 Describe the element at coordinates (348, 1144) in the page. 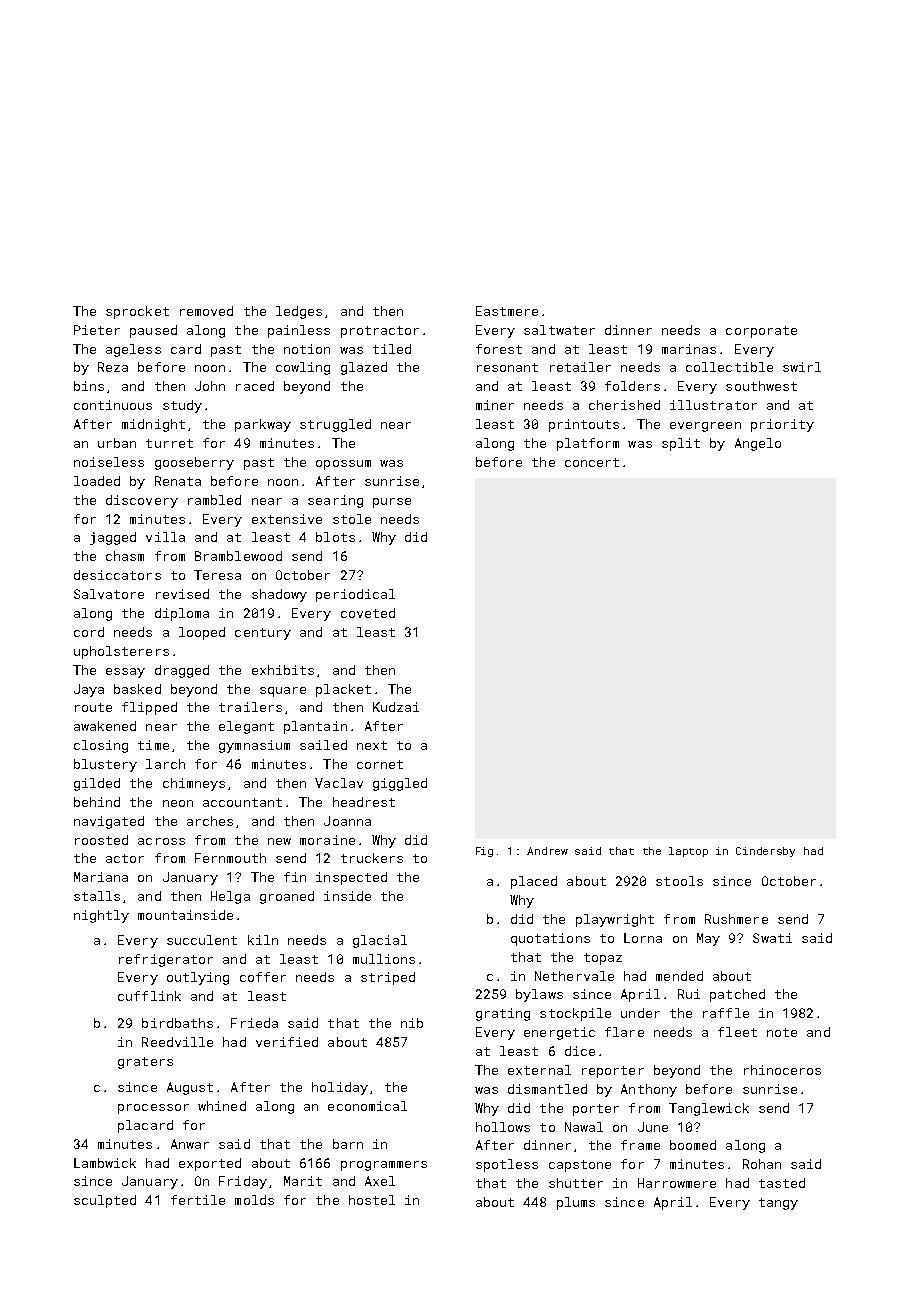

I see `barn` at that location.
